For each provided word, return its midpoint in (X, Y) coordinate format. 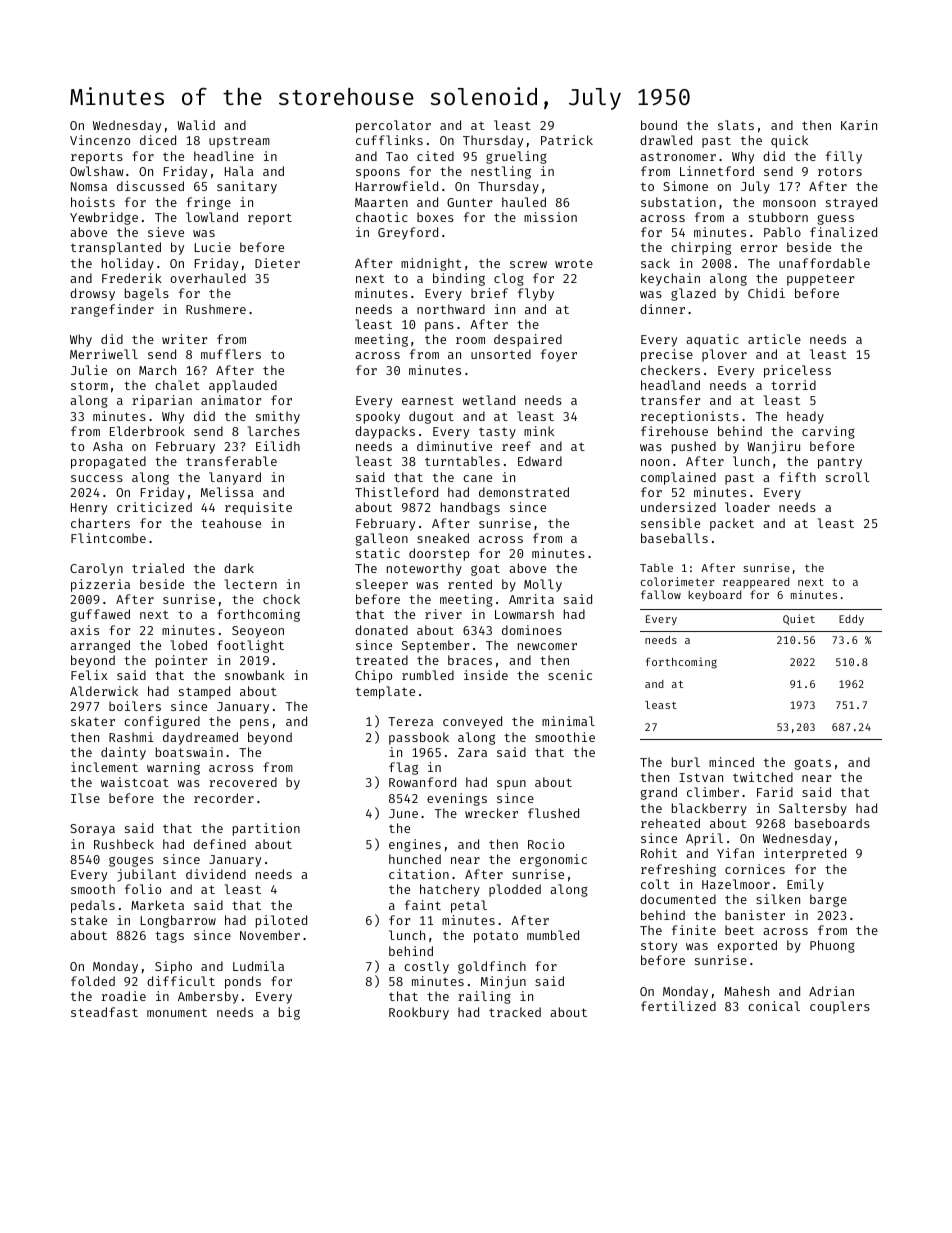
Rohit (659, 853)
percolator (393, 126)
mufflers (231, 354)
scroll (848, 477)
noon (655, 462)
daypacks (385, 432)
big (289, 1013)
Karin (859, 125)
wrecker (491, 813)
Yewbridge (104, 218)
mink (539, 431)
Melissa (227, 492)
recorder (224, 798)
